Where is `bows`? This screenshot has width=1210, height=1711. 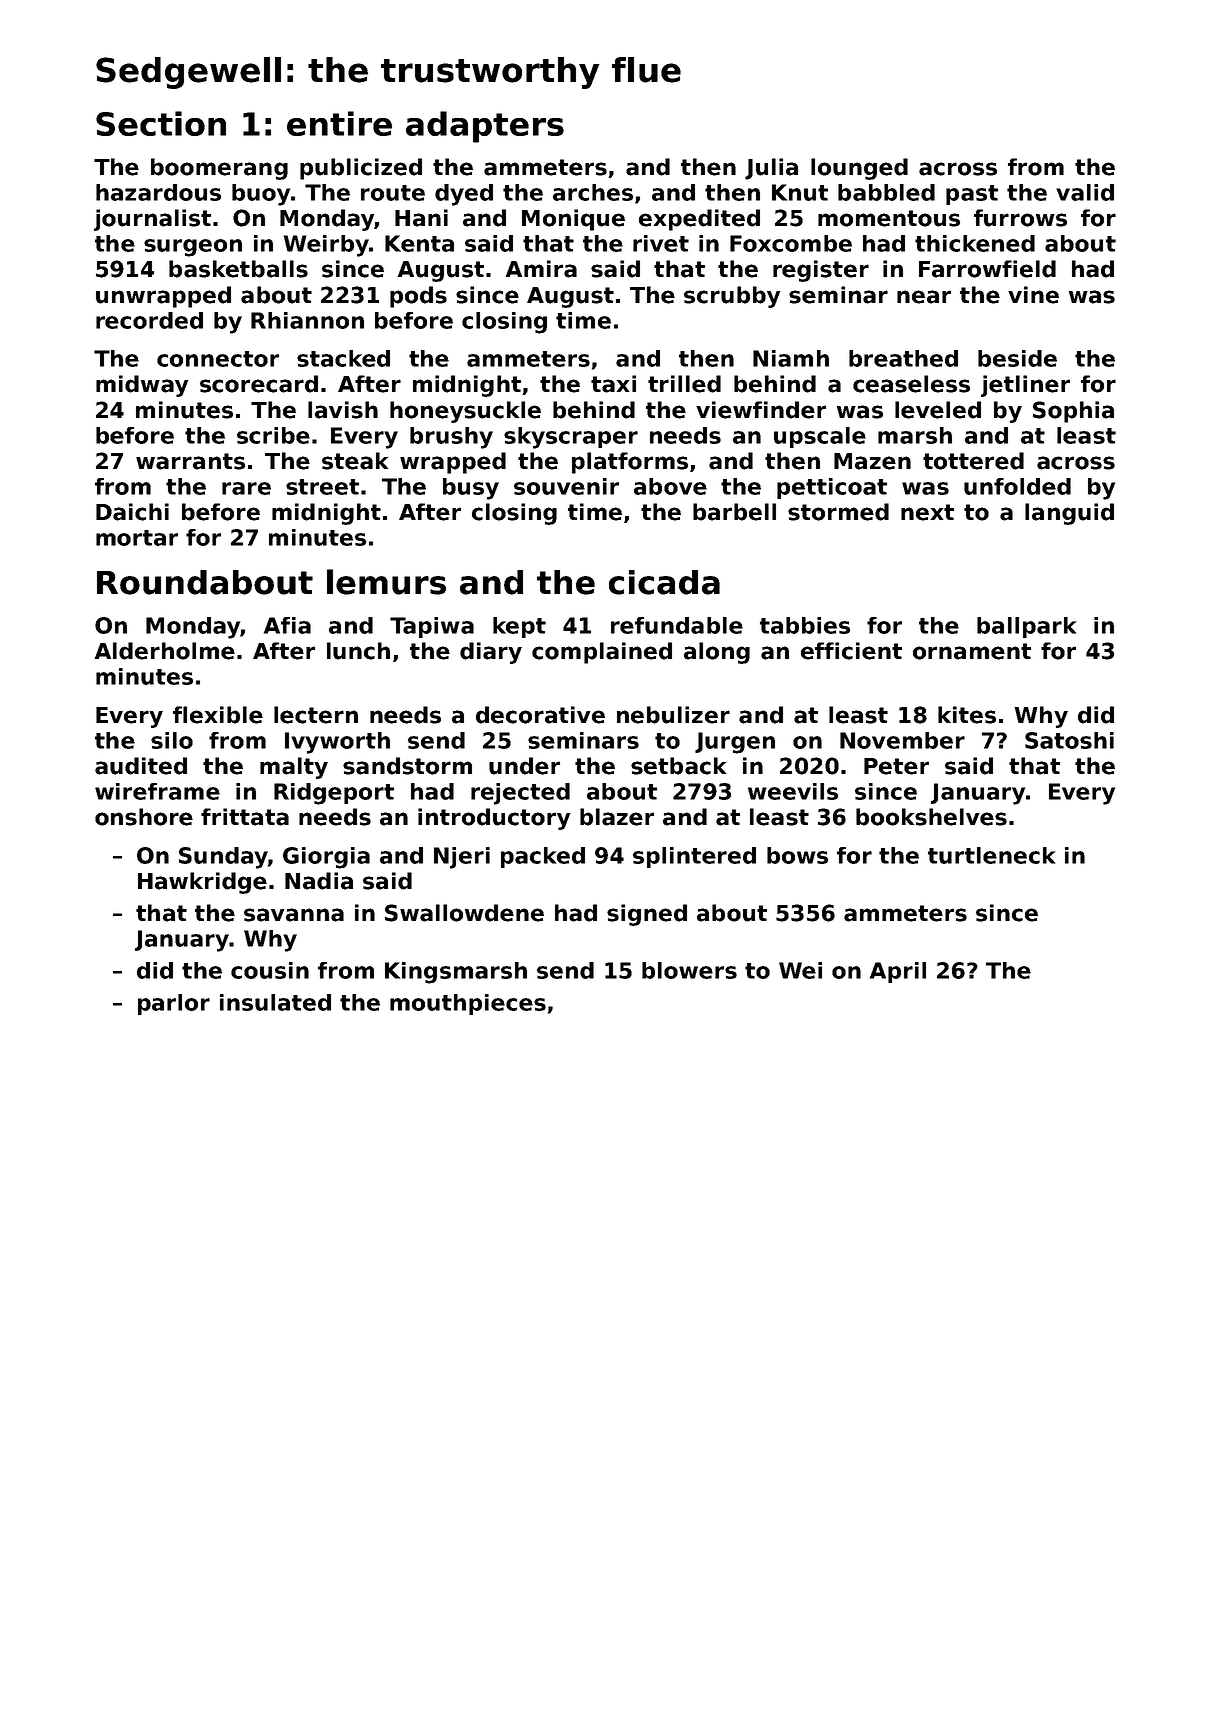
bows is located at coordinates (797, 855).
